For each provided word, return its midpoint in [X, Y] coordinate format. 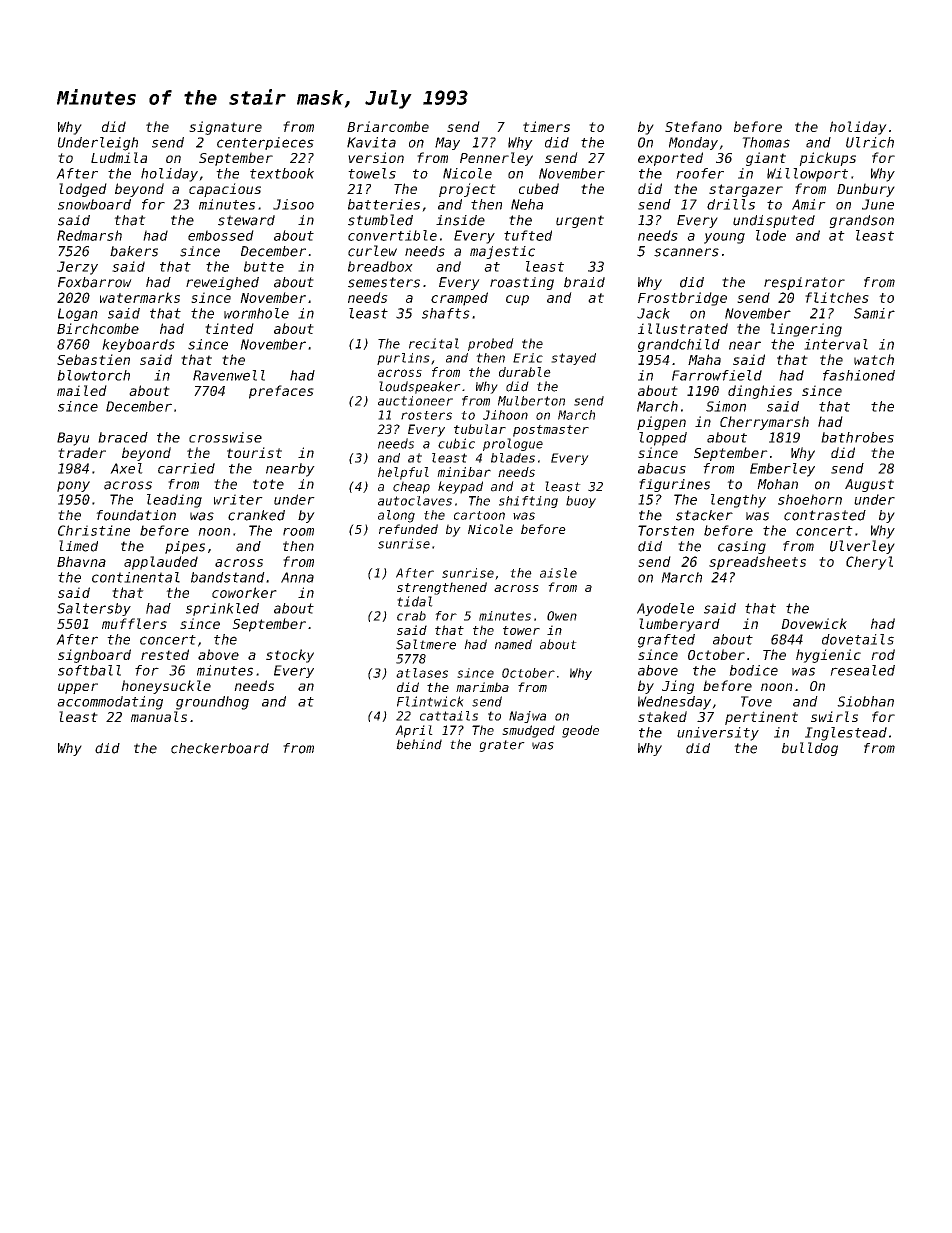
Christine [94, 530]
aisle [558, 573]
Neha [527, 204]
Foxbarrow [95, 282]
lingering [806, 330]
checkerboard [220, 748]
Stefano [693, 126]
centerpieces [265, 143]
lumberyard [679, 625]
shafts [446, 313]
